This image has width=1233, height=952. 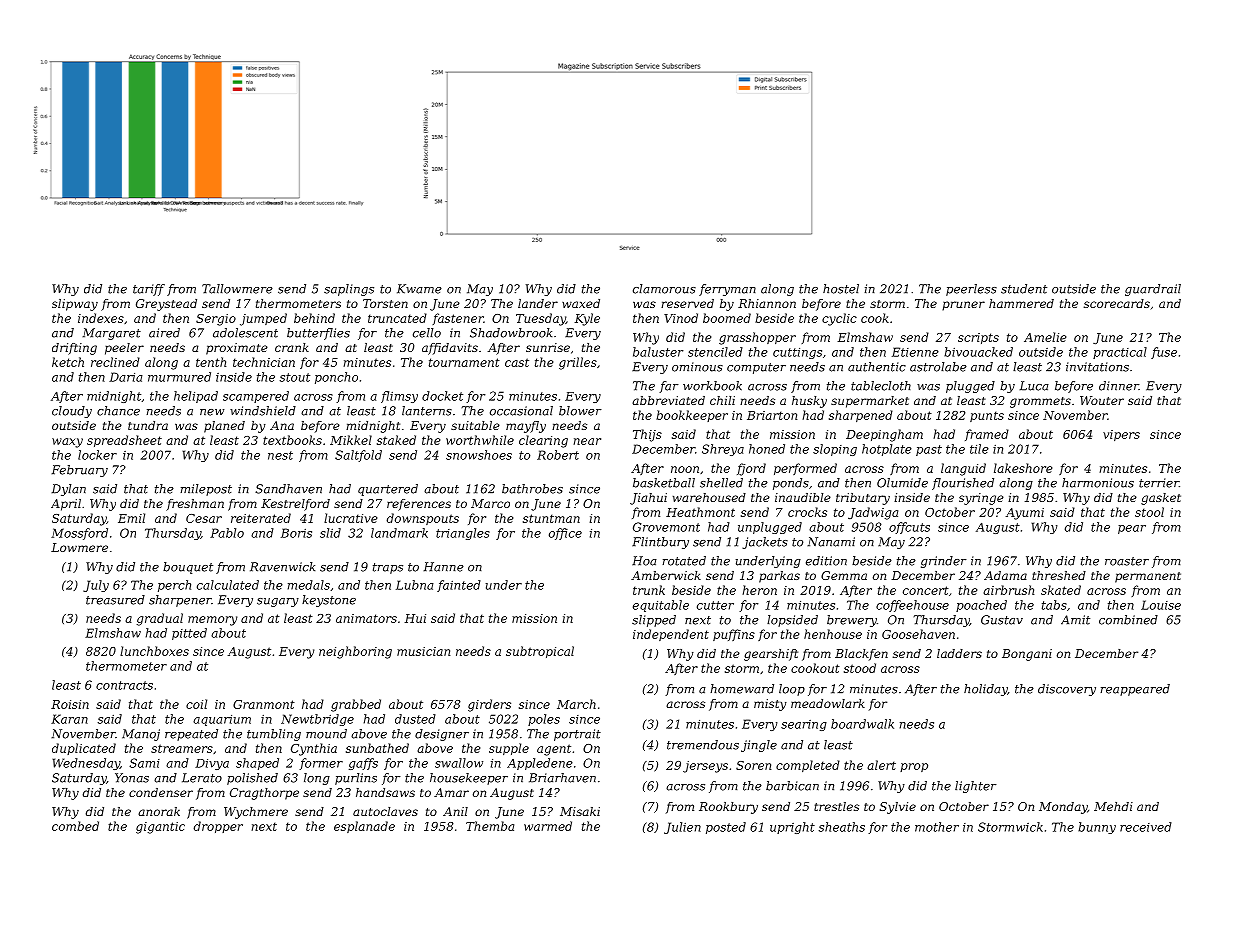 What do you see at coordinates (909, 528) in the image?
I see `offcuts` at bounding box center [909, 528].
